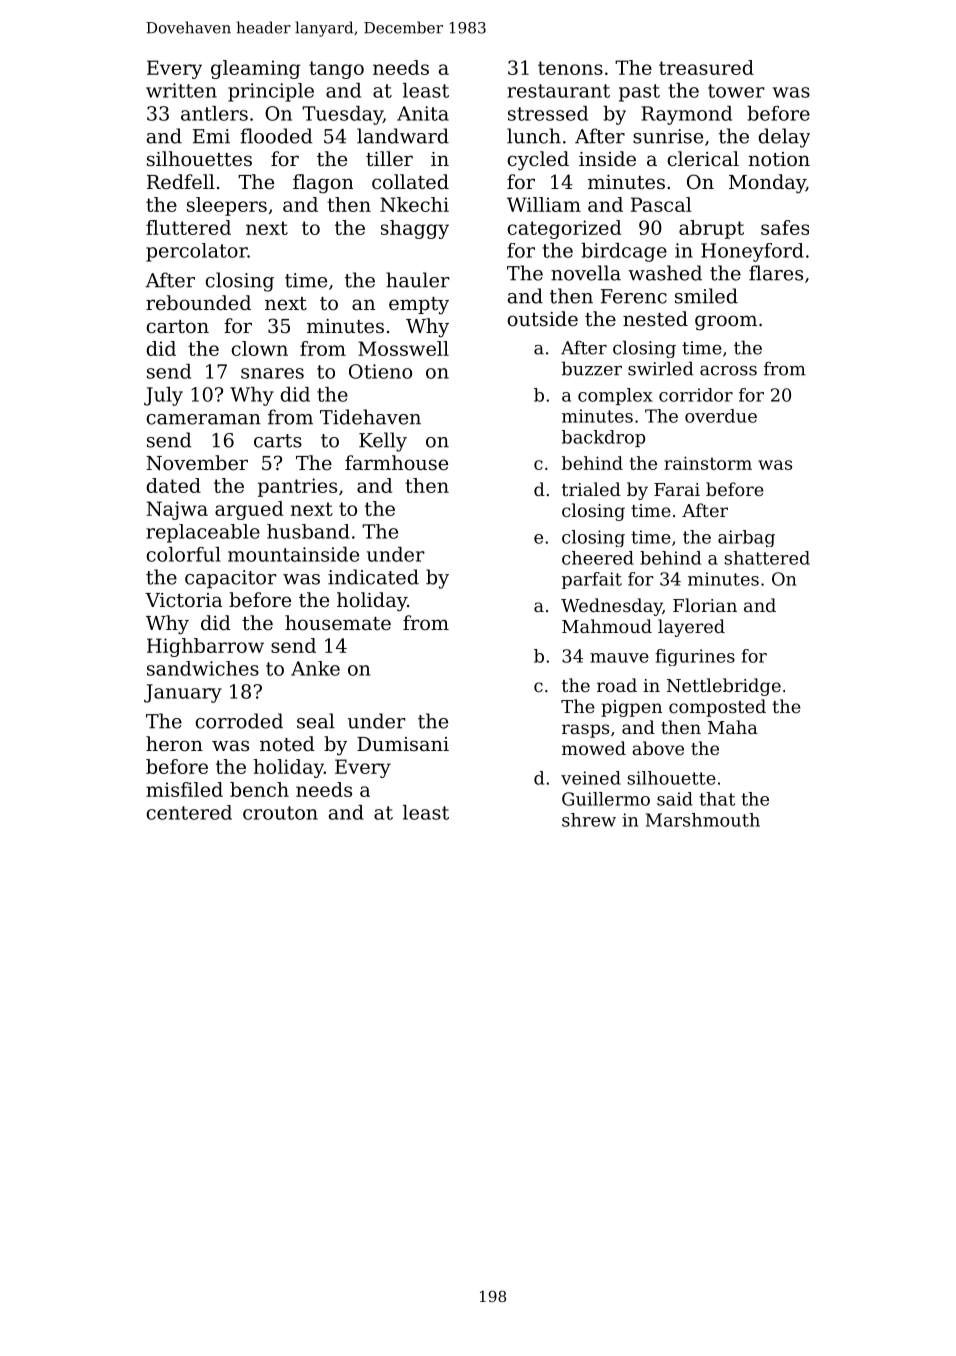 This document has height=1356, width=956. I want to click on figurines, so click(695, 657).
